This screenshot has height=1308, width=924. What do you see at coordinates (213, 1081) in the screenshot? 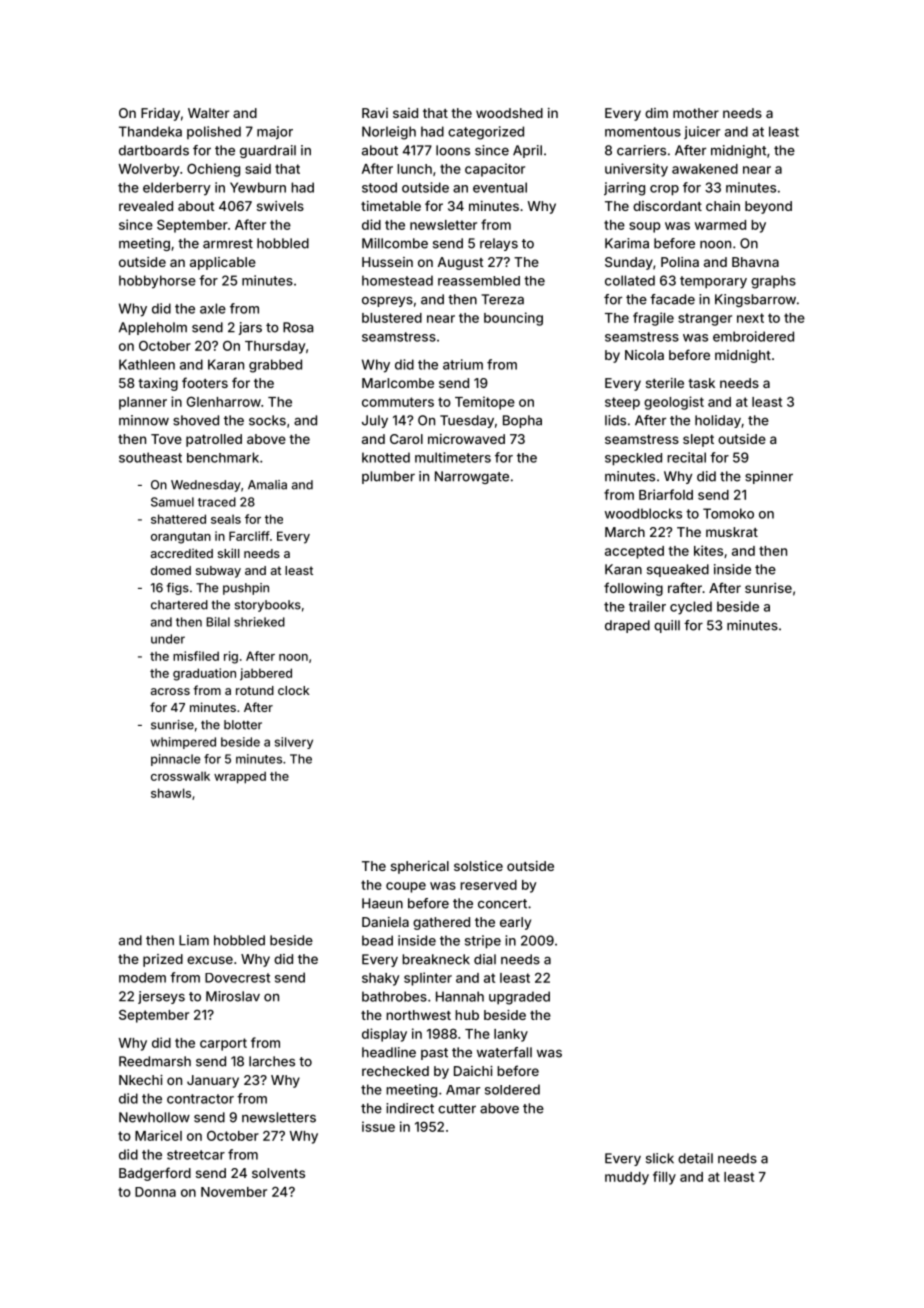
I see `January` at bounding box center [213, 1081].
